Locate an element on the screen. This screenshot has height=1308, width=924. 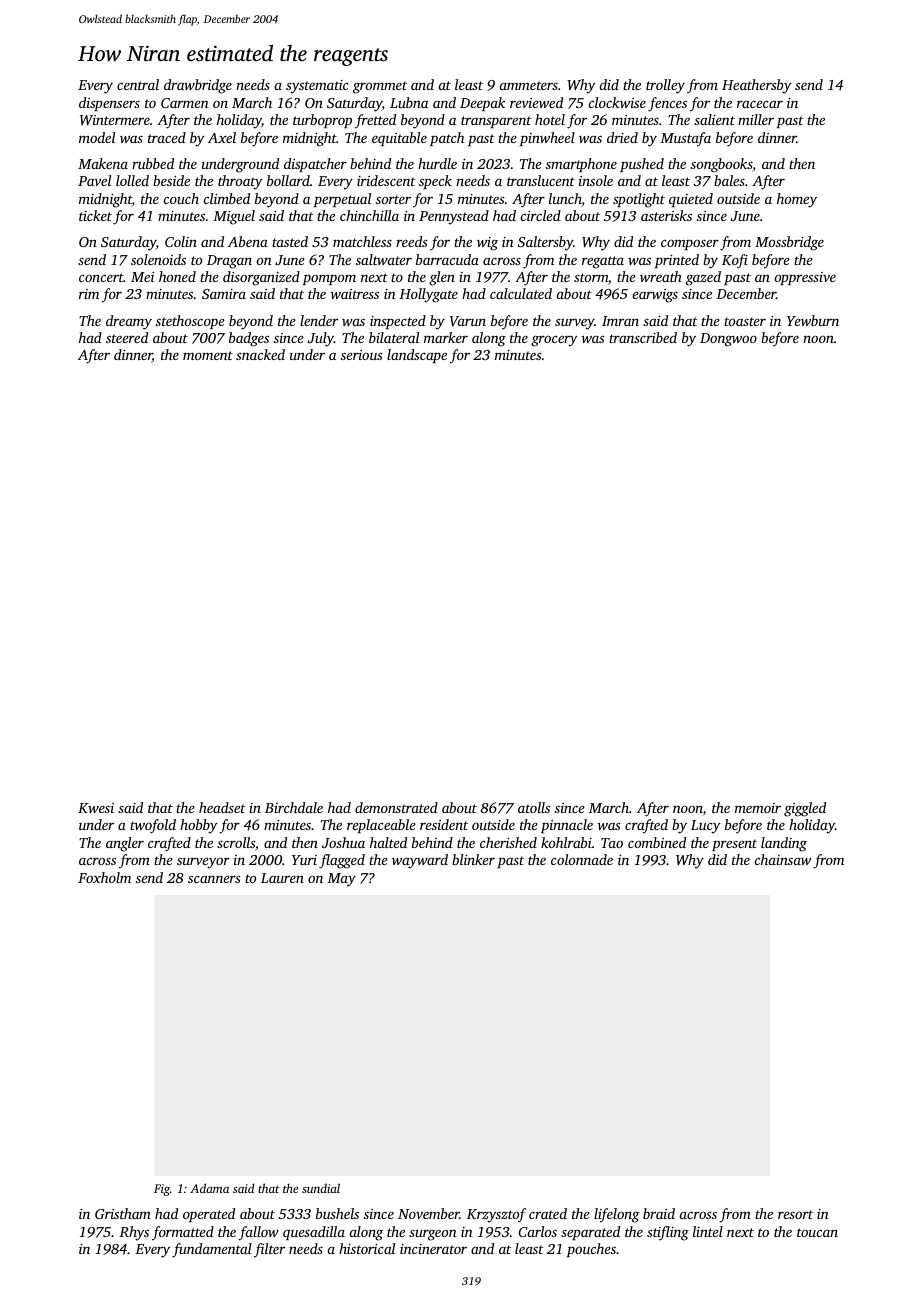
resident is located at coordinates (444, 824).
